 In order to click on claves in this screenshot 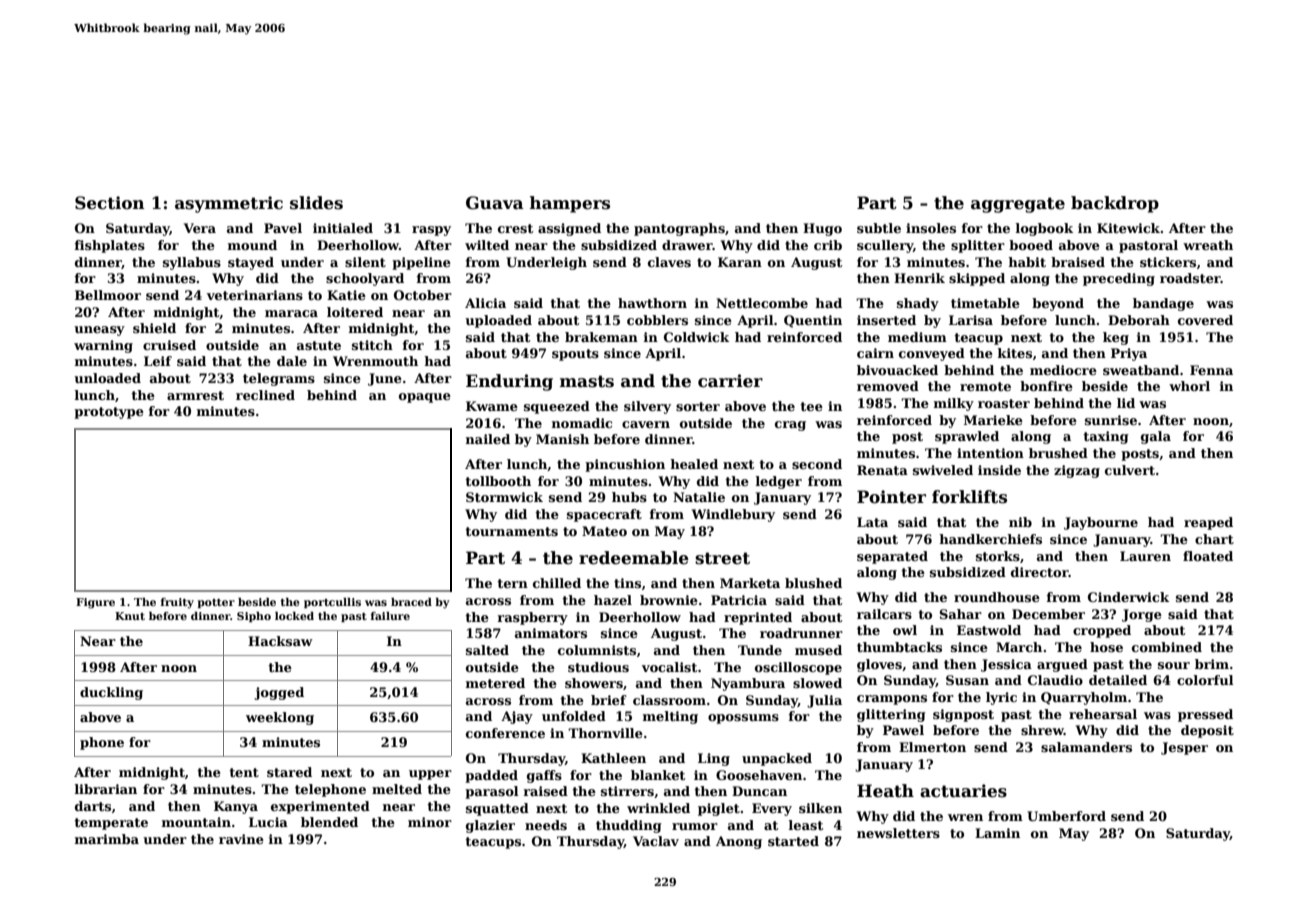, I will do `click(669, 262)`.
